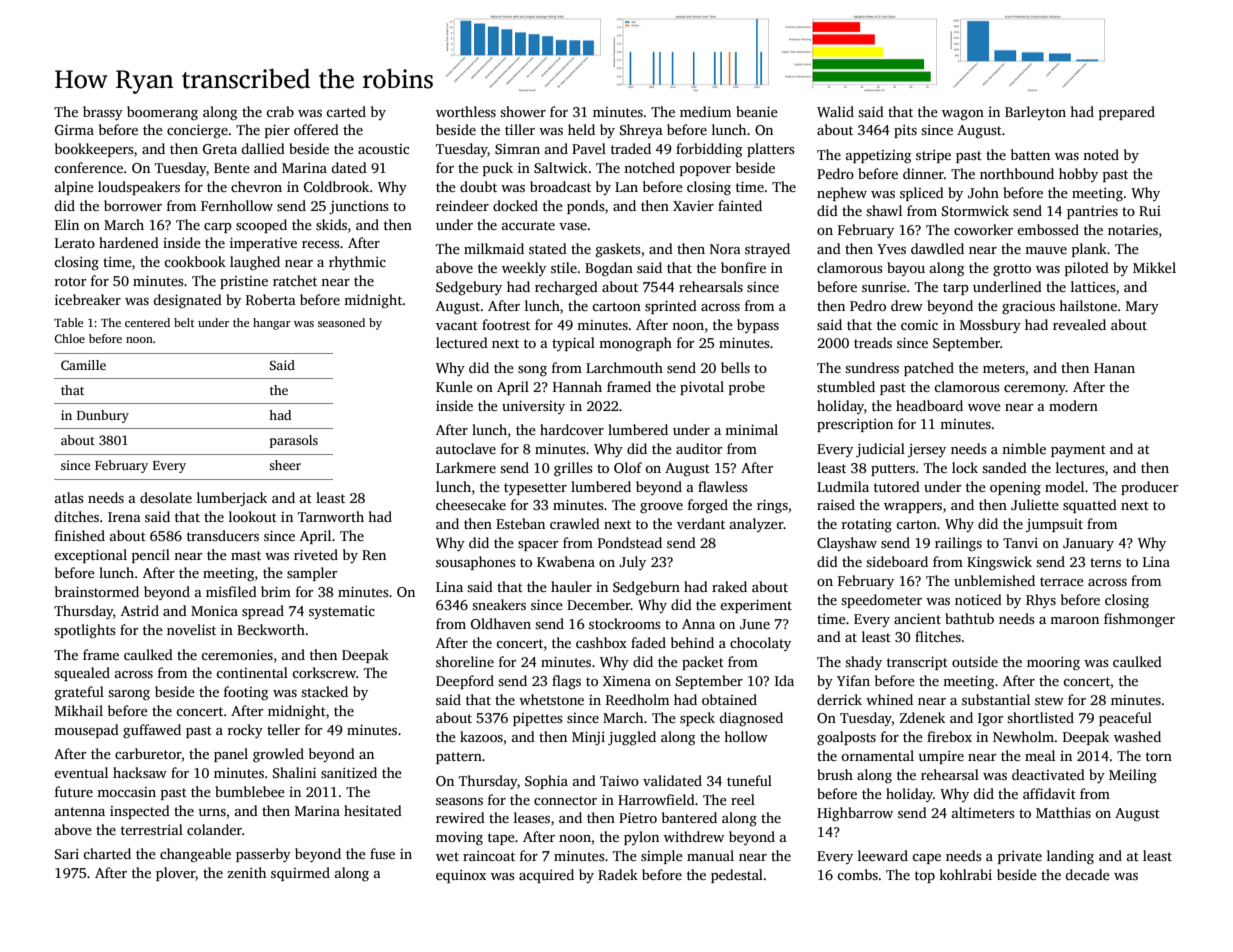 The width and height of the screenshot is (1233, 952). Describe the element at coordinates (632, 738) in the screenshot. I see `juggled` at that location.
